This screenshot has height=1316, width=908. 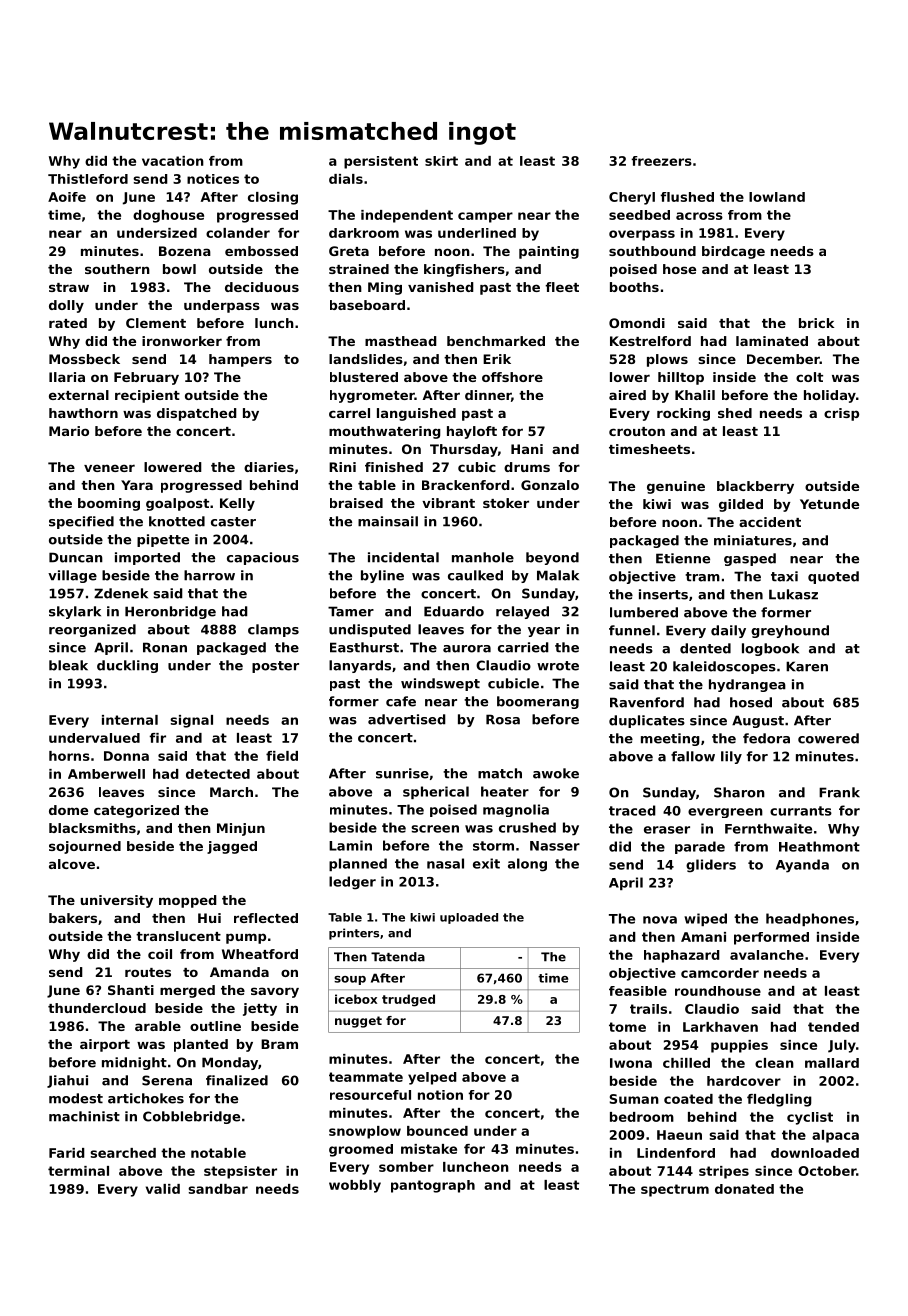 What do you see at coordinates (352, 883) in the screenshot?
I see `ledger` at bounding box center [352, 883].
